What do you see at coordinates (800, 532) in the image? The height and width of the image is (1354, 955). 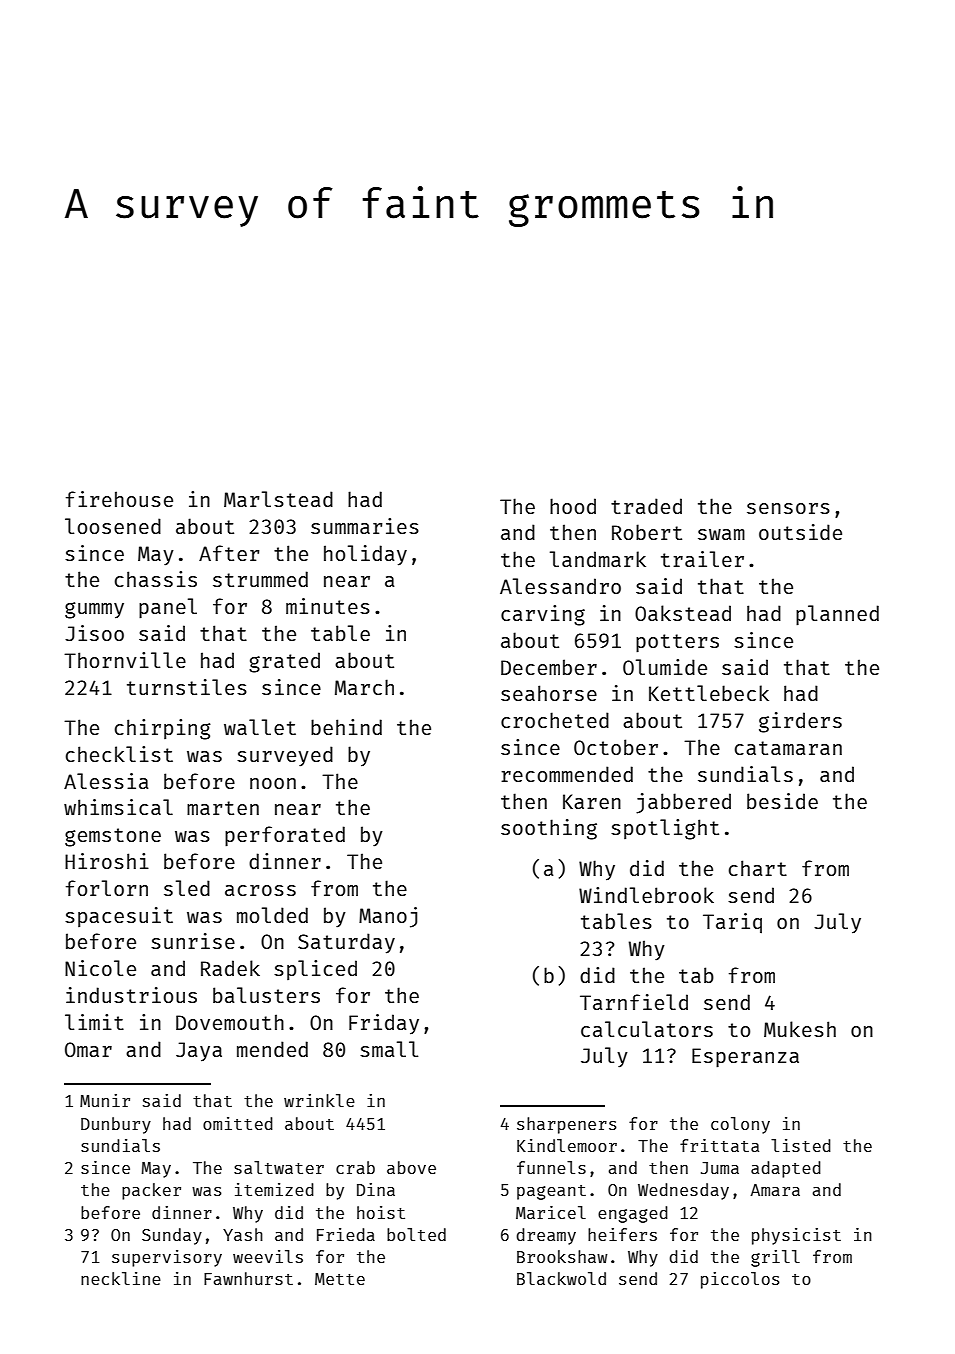 I see `outside` at bounding box center [800, 532].
